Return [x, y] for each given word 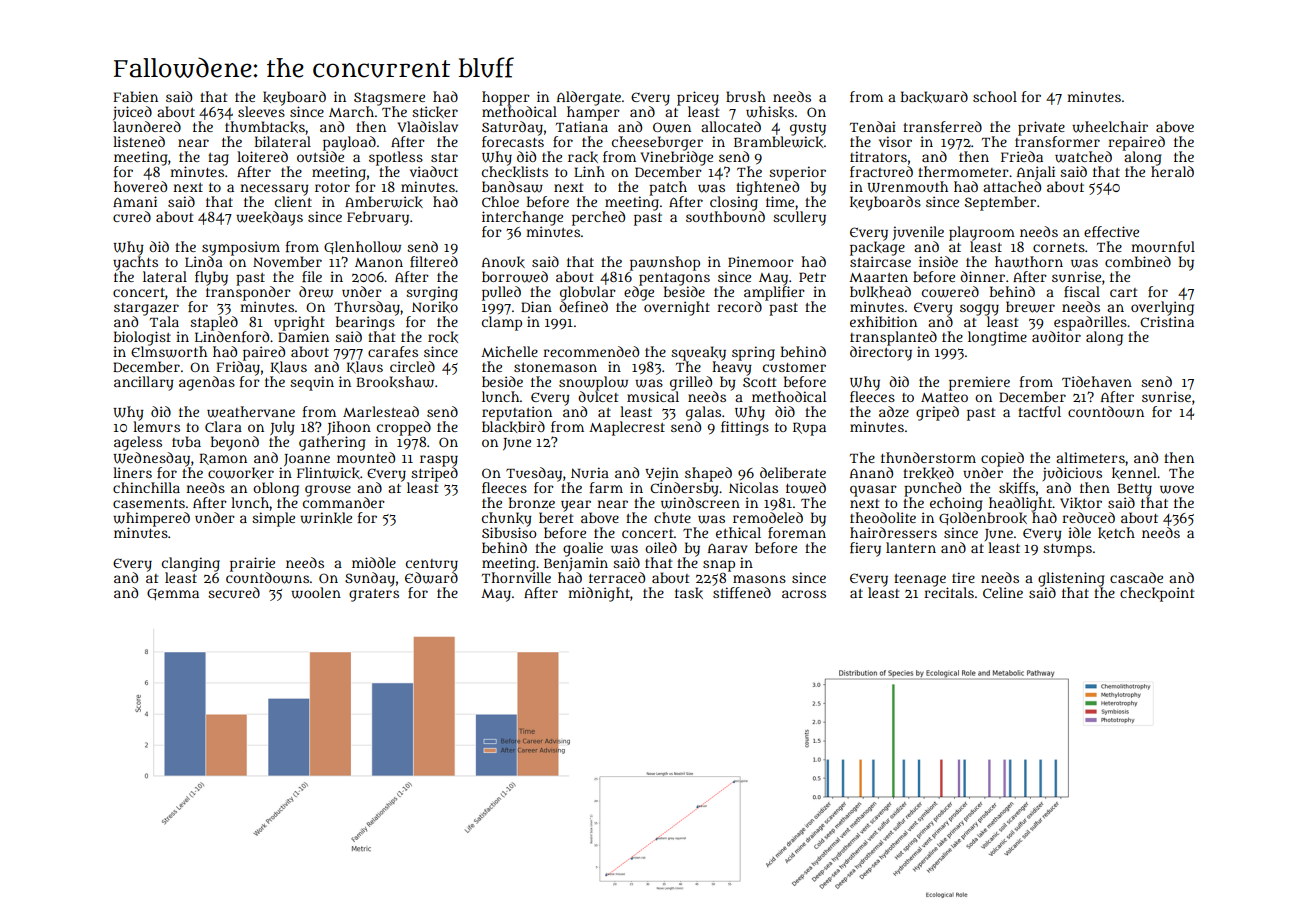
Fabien [135, 96]
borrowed [515, 277]
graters [374, 595]
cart [1123, 292]
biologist [142, 338]
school [995, 96]
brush [746, 96]
